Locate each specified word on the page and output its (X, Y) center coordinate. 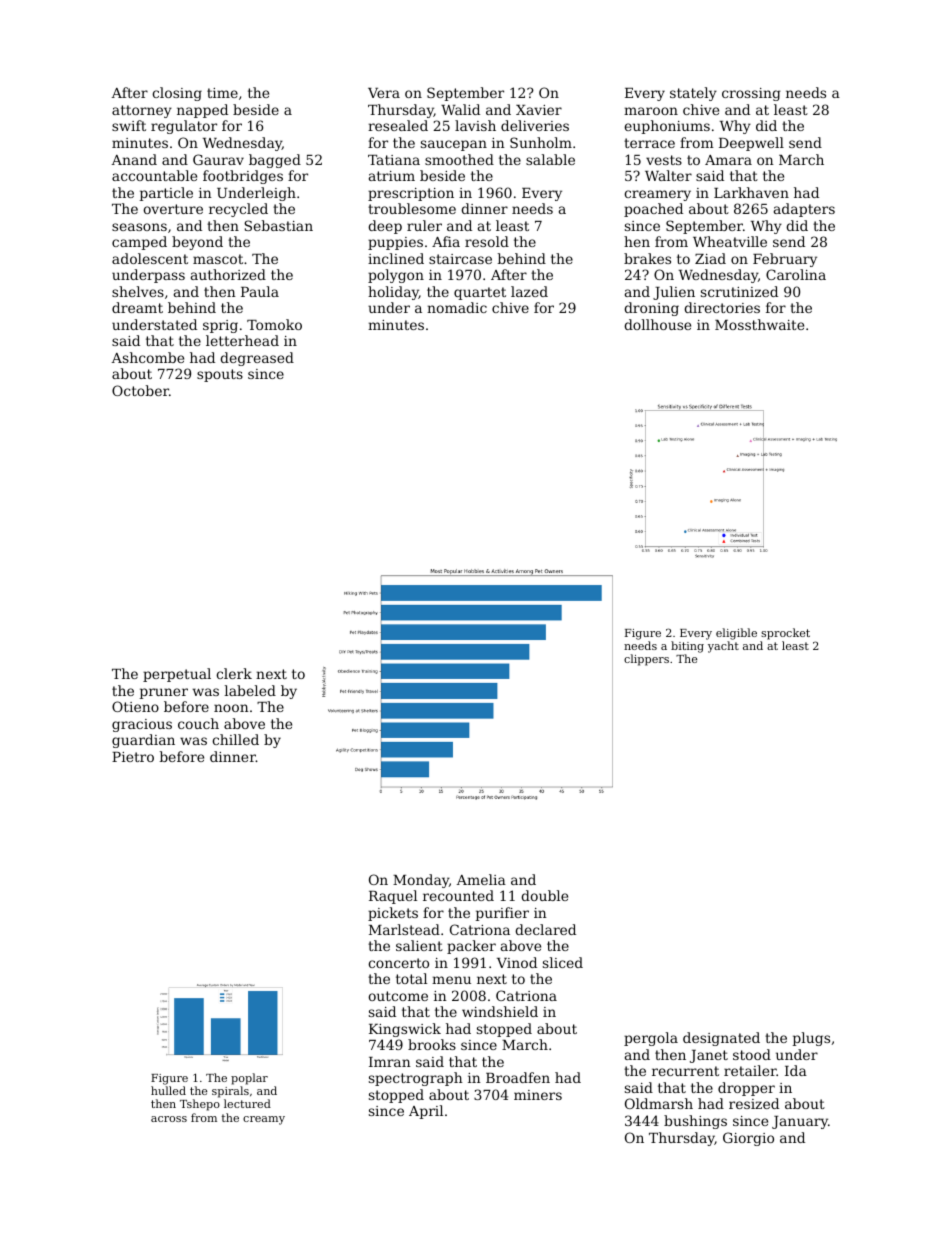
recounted (458, 895)
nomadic (457, 307)
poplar (249, 1079)
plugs (811, 1039)
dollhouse (657, 324)
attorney (142, 111)
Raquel (393, 897)
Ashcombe (148, 357)
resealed (398, 125)
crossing (751, 94)
